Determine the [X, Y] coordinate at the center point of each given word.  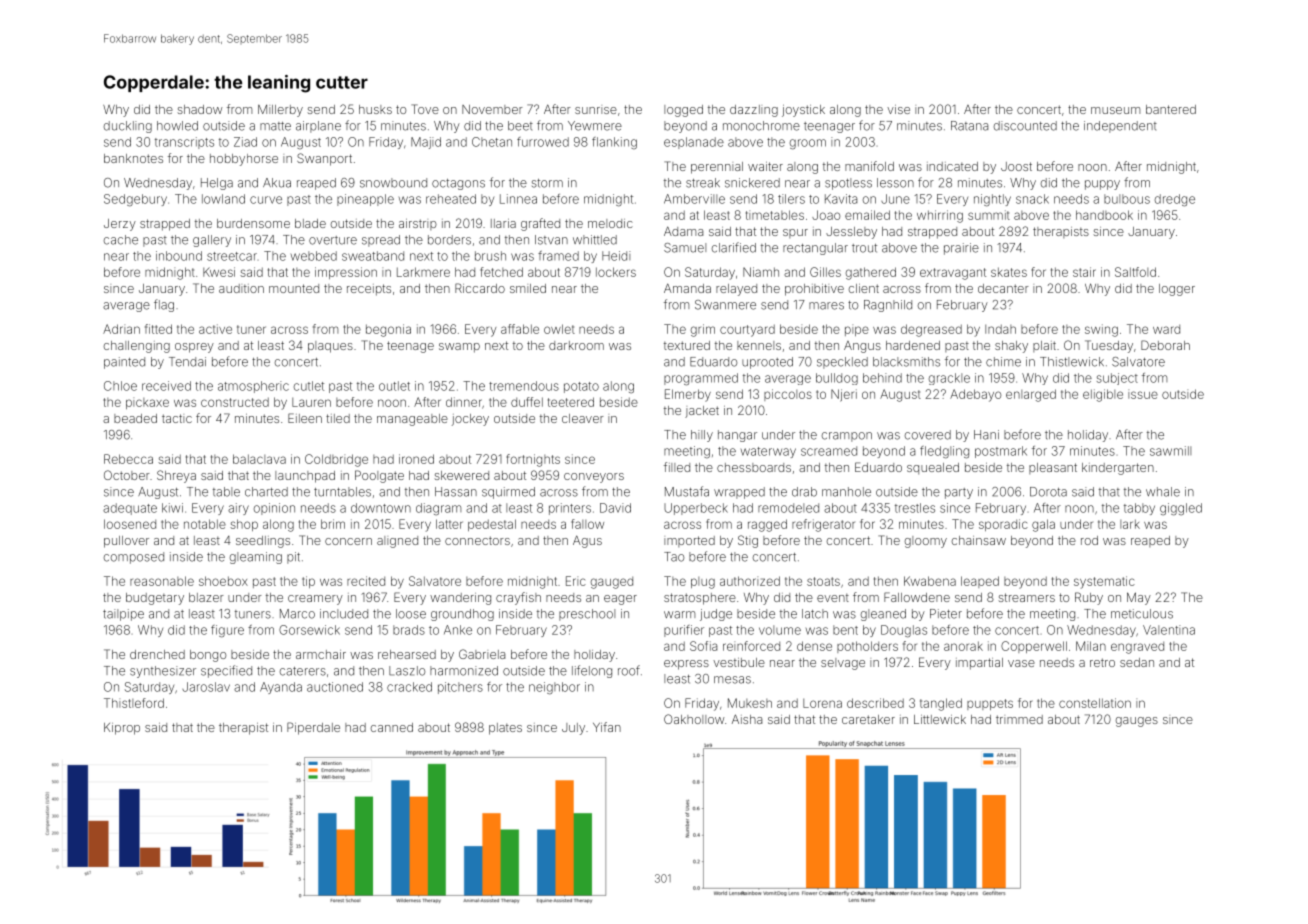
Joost [1016, 166]
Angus [862, 347]
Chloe [120, 386]
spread [381, 241]
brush [490, 256]
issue [1143, 394]
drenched [157, 654]
